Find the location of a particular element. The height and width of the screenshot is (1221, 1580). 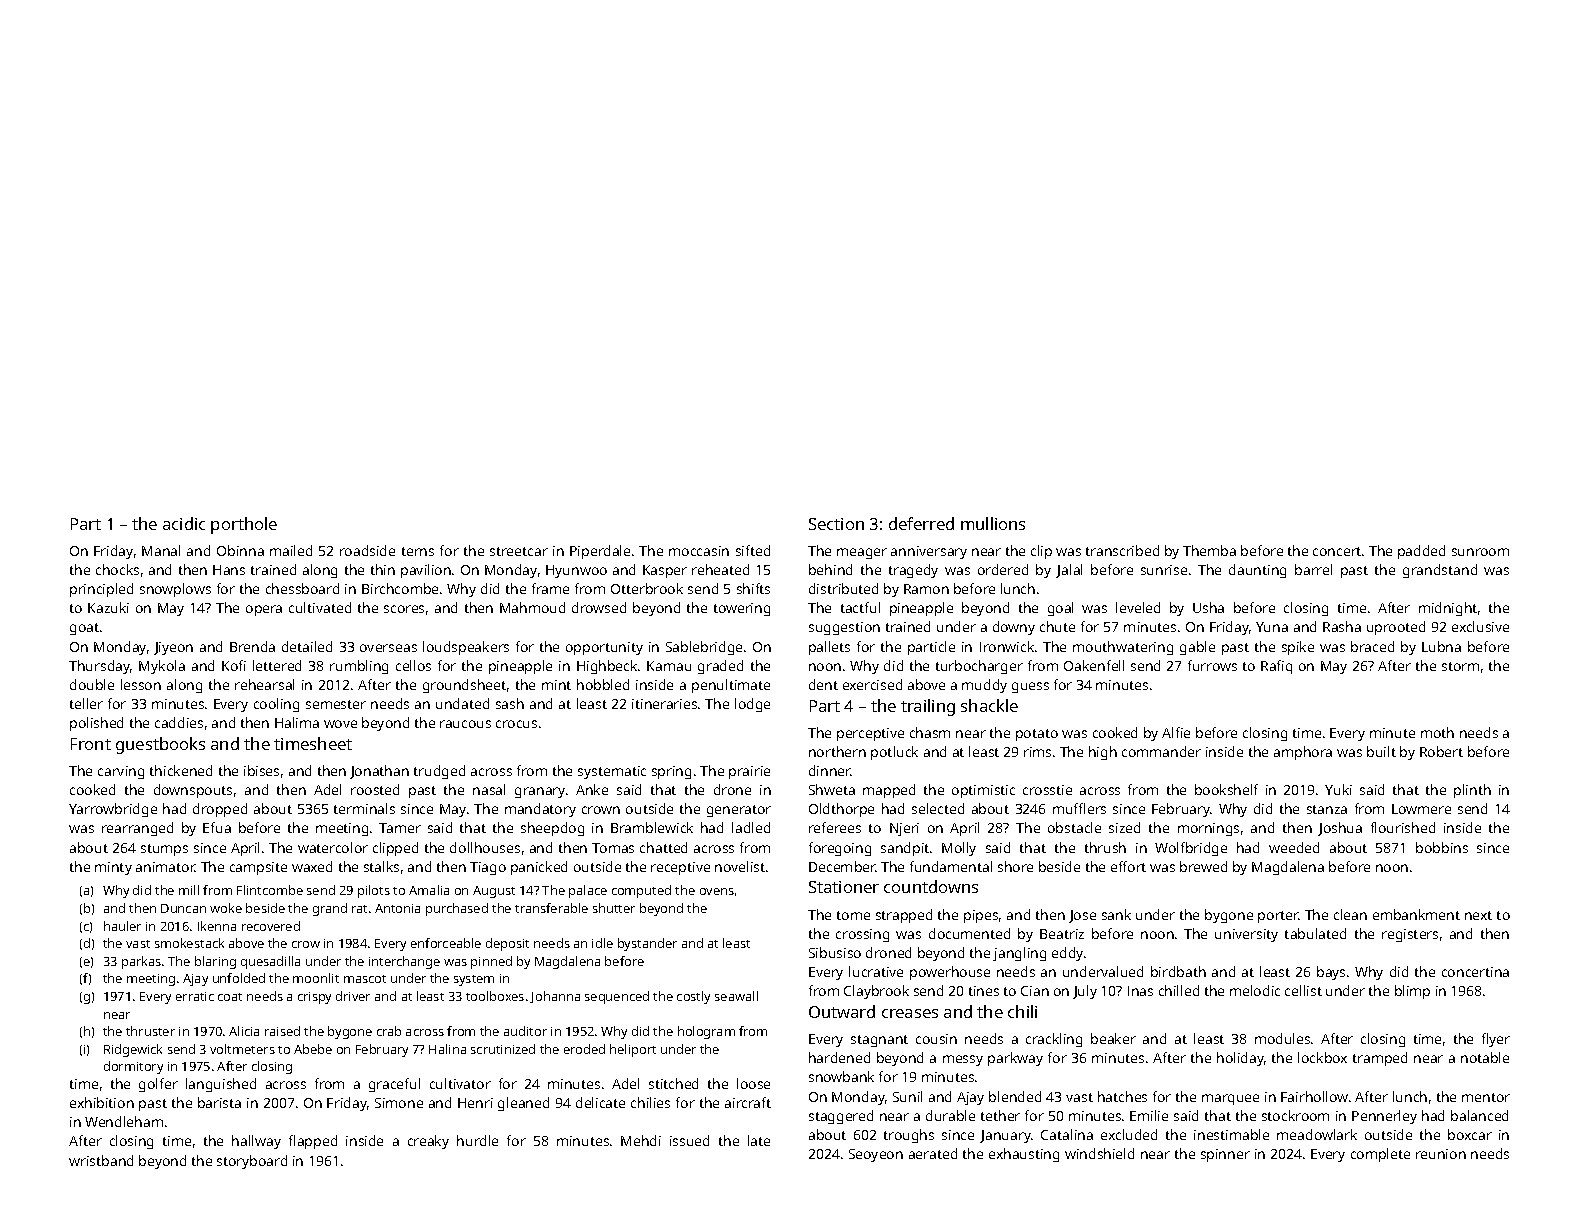

eddy is located at coordinates (1067, 954).
